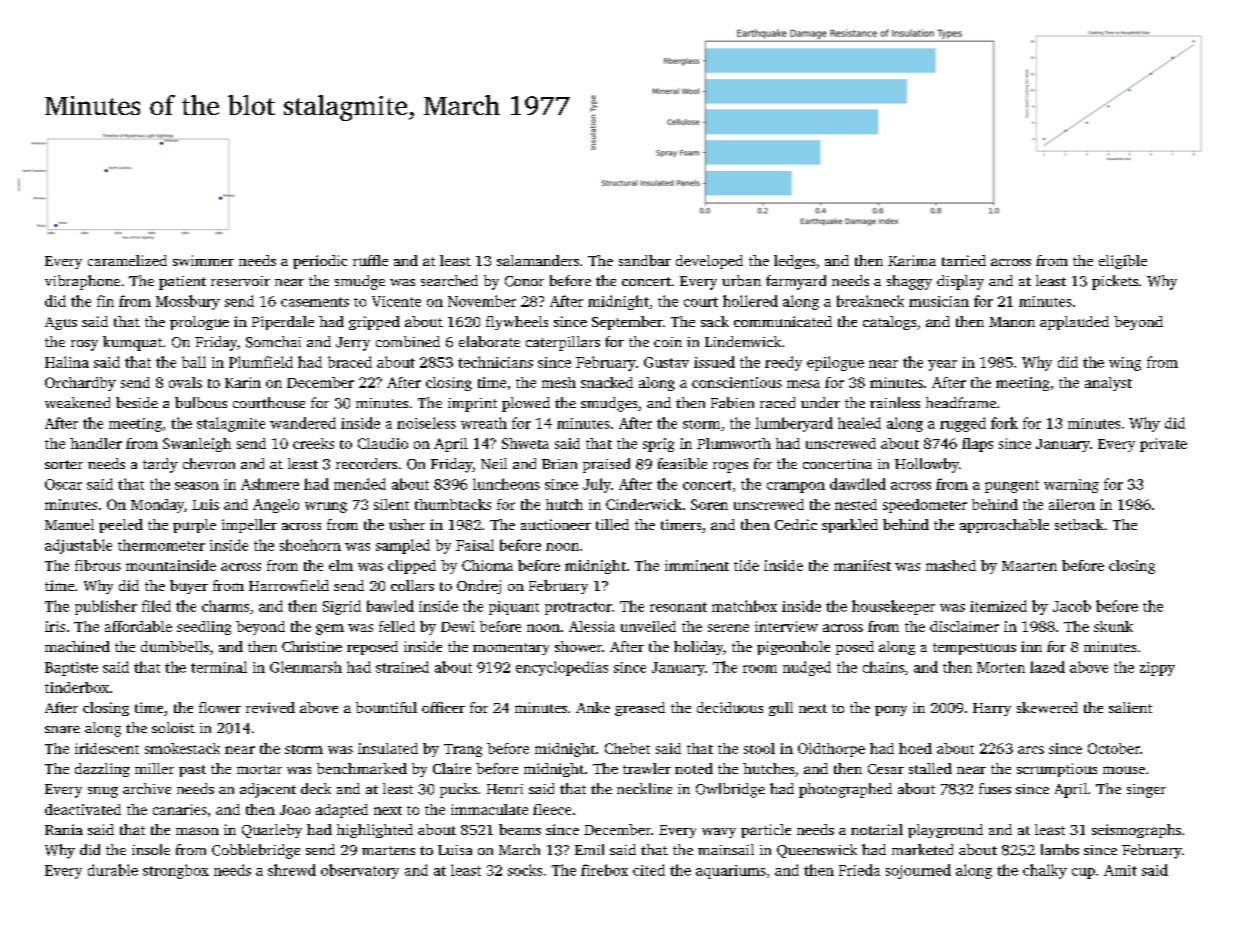  Describe the element at coordinates (964, 626) in the screenshot. I see `disclaimer` at that location.
